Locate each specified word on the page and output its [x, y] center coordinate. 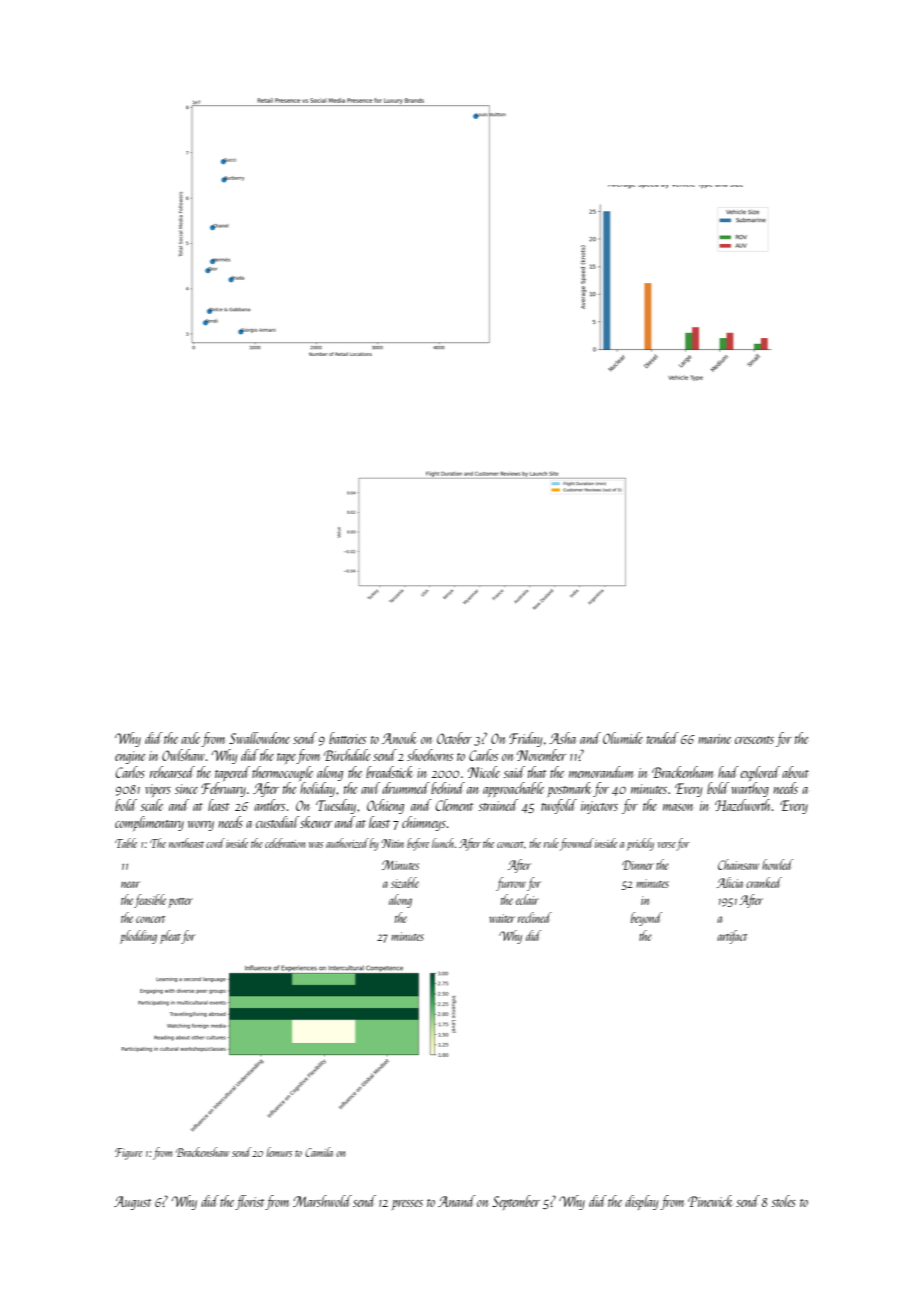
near [130, 884]
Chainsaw [738, 864]
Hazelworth [742, 805]
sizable [405, 882]
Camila [319, 1152]
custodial [277, 822]
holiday [317, 789]
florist [249, 1202]
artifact [732, 937]
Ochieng [385, 806]
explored [760, 773]
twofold [559, 806]
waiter [502, 918]
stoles [783, 1201]
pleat [170, 937]
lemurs [279, 1152]
